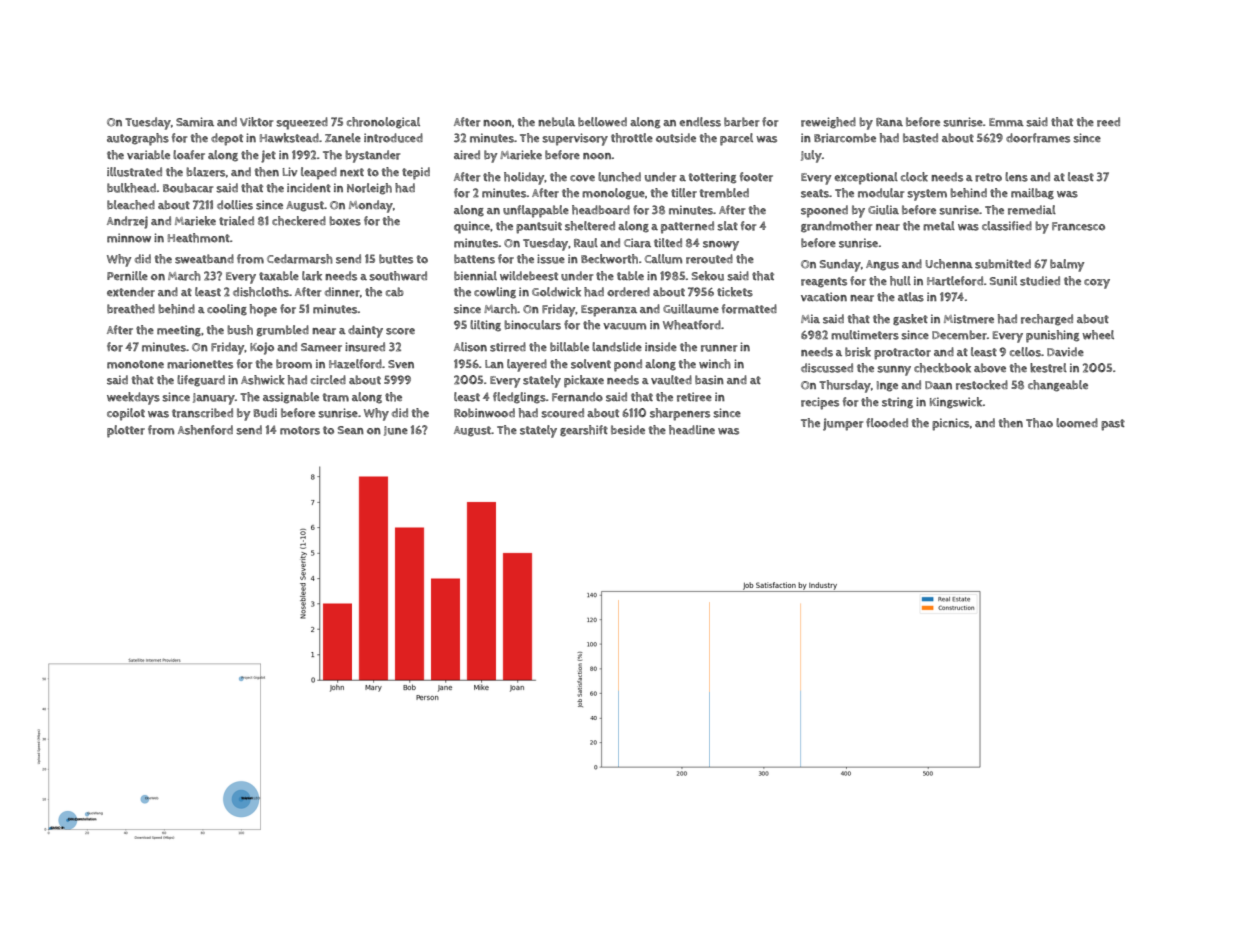 The image size is (1233, 952). Describe the element at coordinates (950, 424) in the screenshot. I see `picnics` at that location.
